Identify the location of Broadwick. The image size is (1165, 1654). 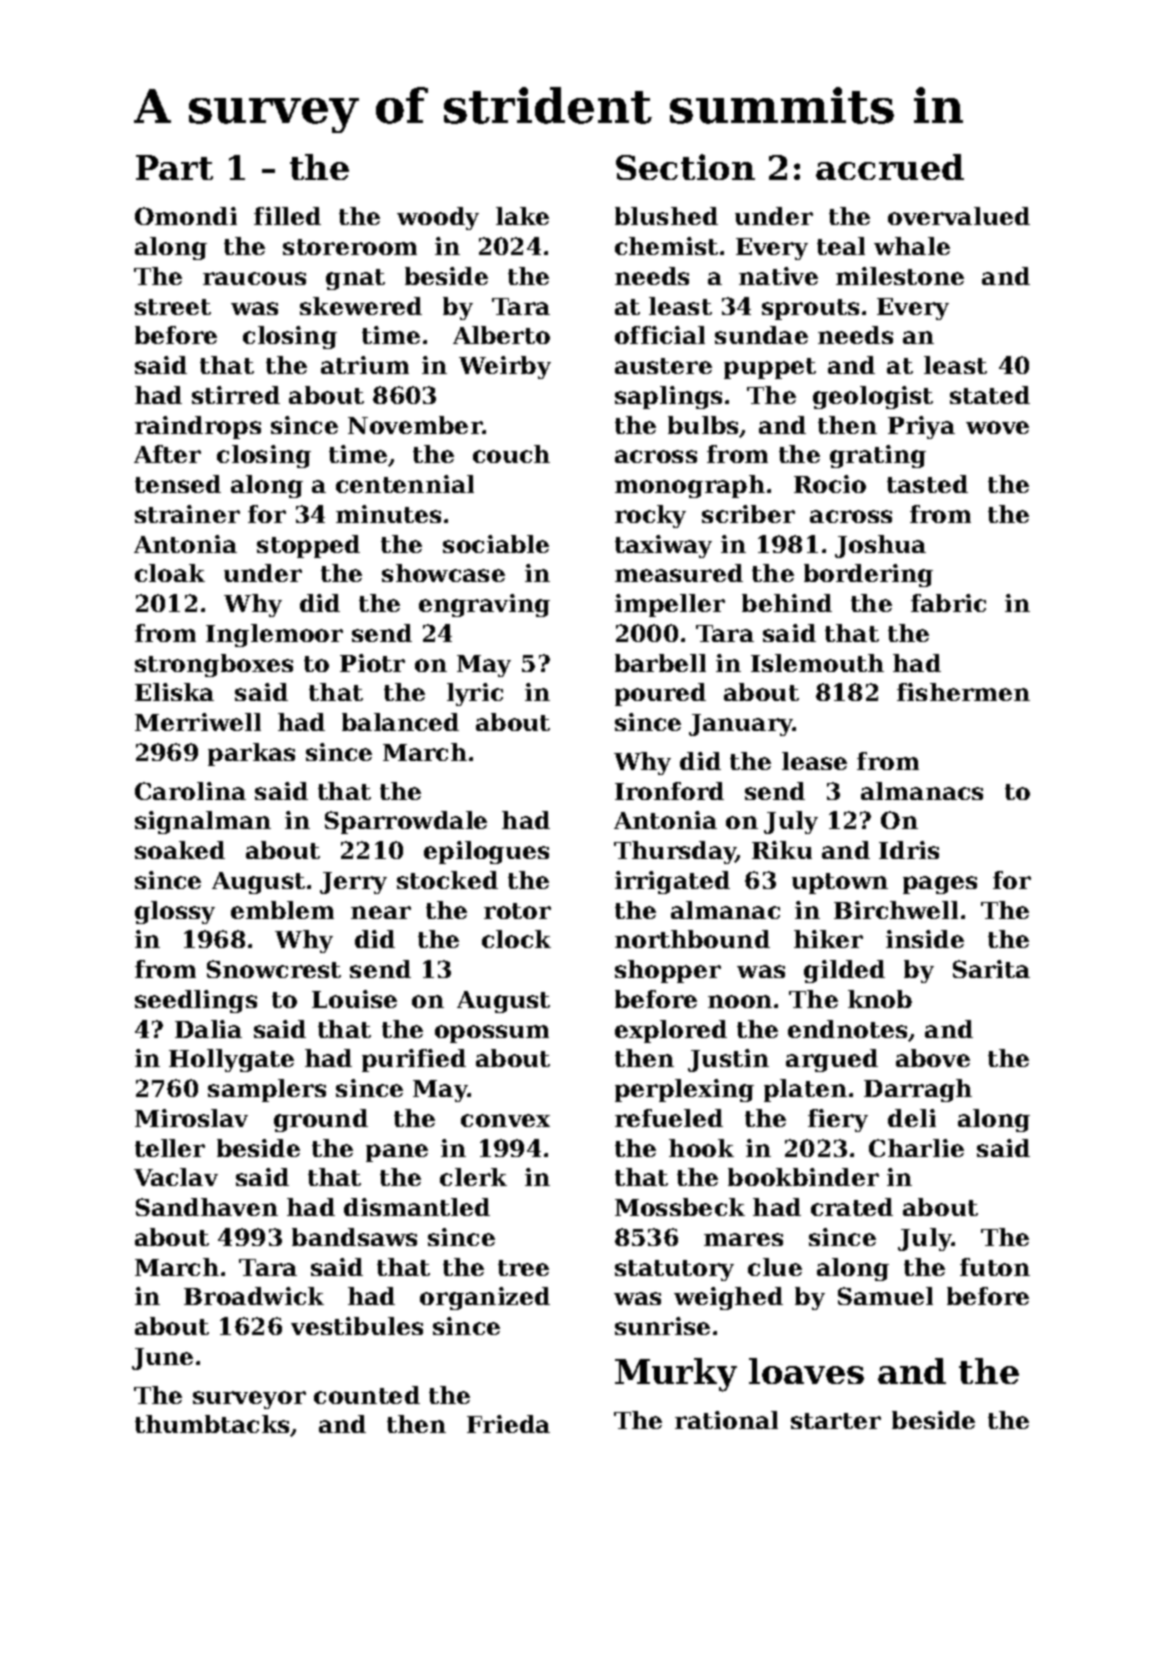
(254, 1296).
